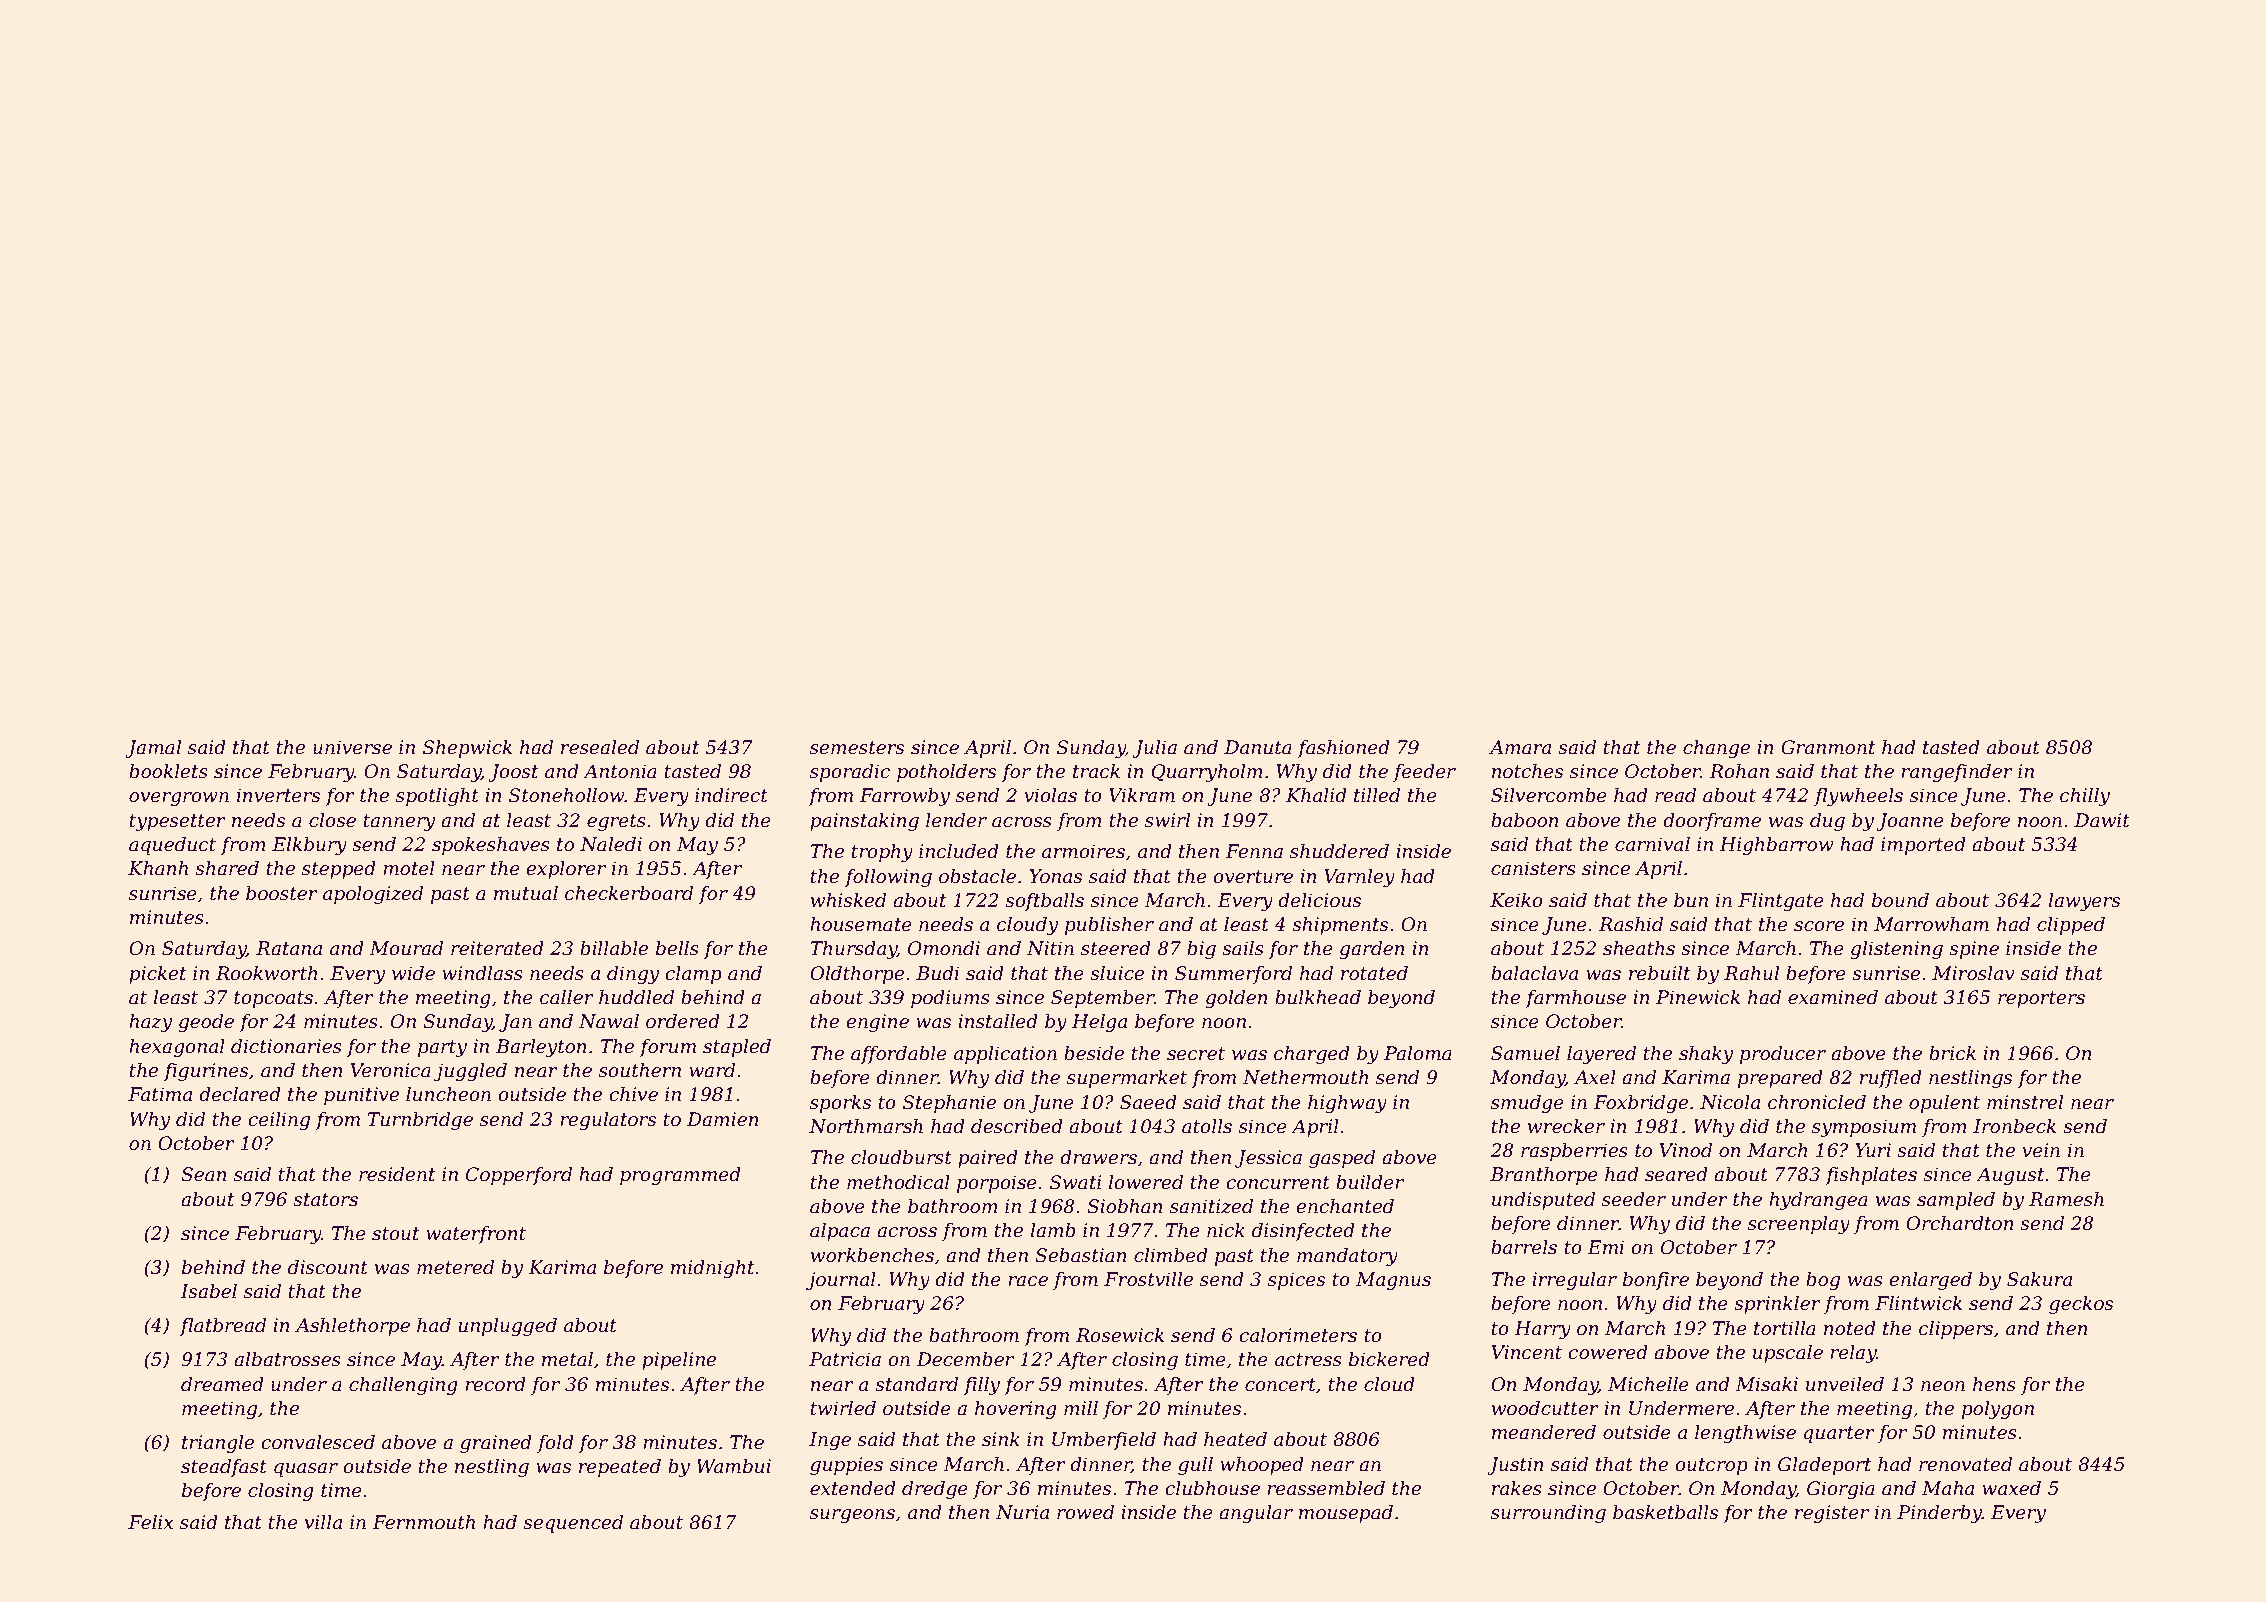 The image size is (2266, 1602). Describe the element at coordinates (391, 1070) in the screenshot. I see `Veronica` at that location.
